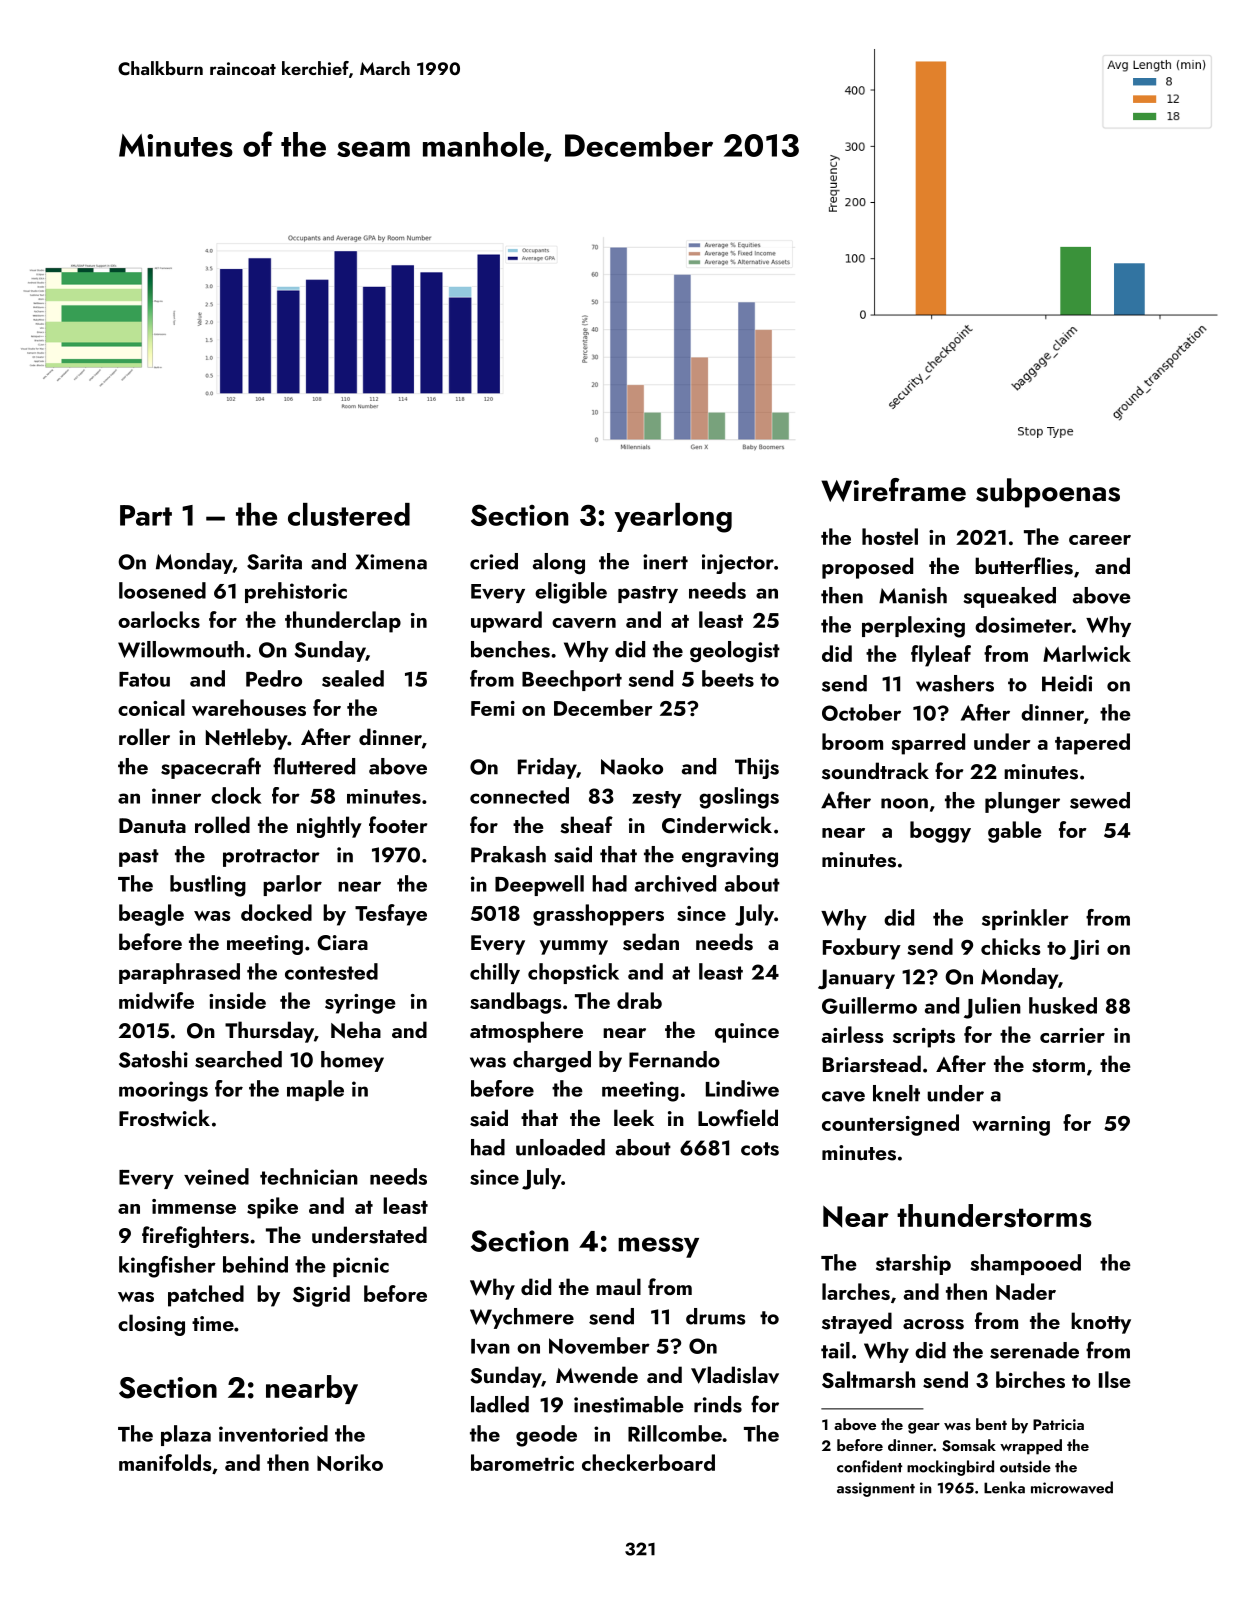 The width and height of the document is (1249, 1617). What do you see at coordinates (153, 1059) in the document?
I see `Satoshi` at bounding box center [153, 1059].
